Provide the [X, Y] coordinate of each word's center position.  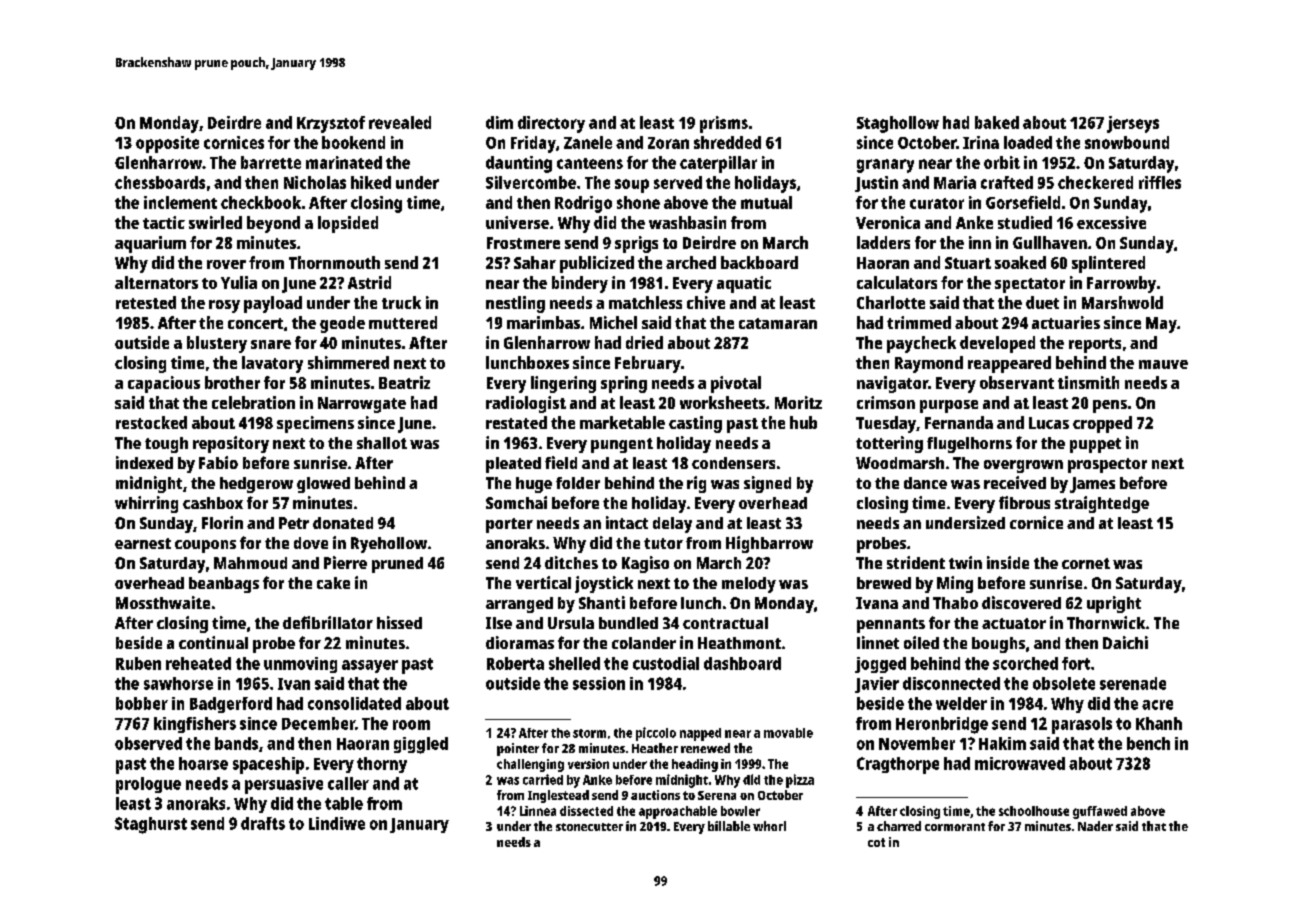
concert [255, 323]
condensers [733, 463]
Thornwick [1106, 622]
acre [1157, 705]
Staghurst [151, 825]
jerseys [1133, 124]
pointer [518, 749]
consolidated [354, 703]
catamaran [778, 323]
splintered [1108, 264]
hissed [399, 622]
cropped [1102, 424]
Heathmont [739, 643]
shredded [727, 142]
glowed [323, 485]
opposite [167, 144]
